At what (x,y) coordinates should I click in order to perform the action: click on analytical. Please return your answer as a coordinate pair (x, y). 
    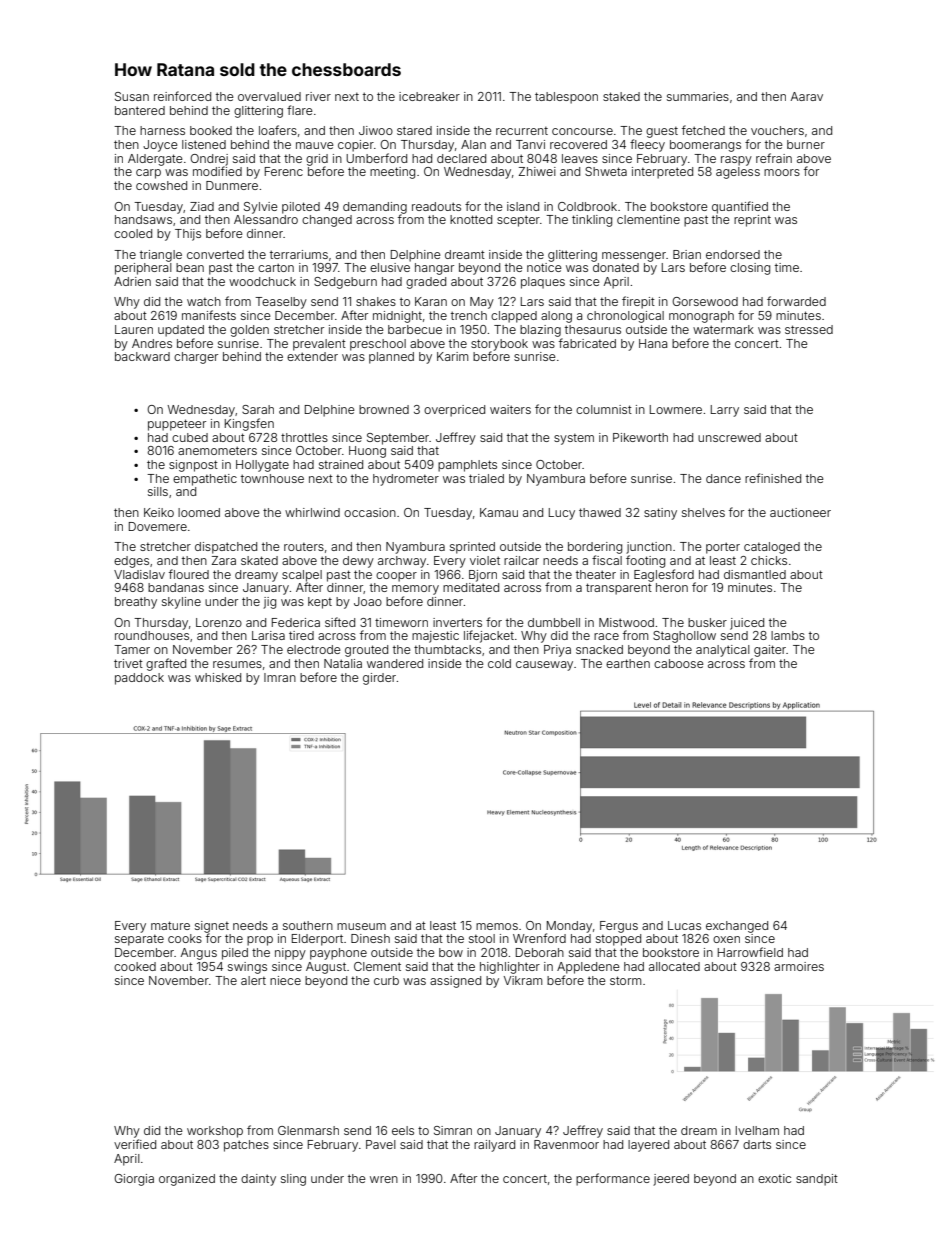
    Looking at the image, I should click on (723, 651).
